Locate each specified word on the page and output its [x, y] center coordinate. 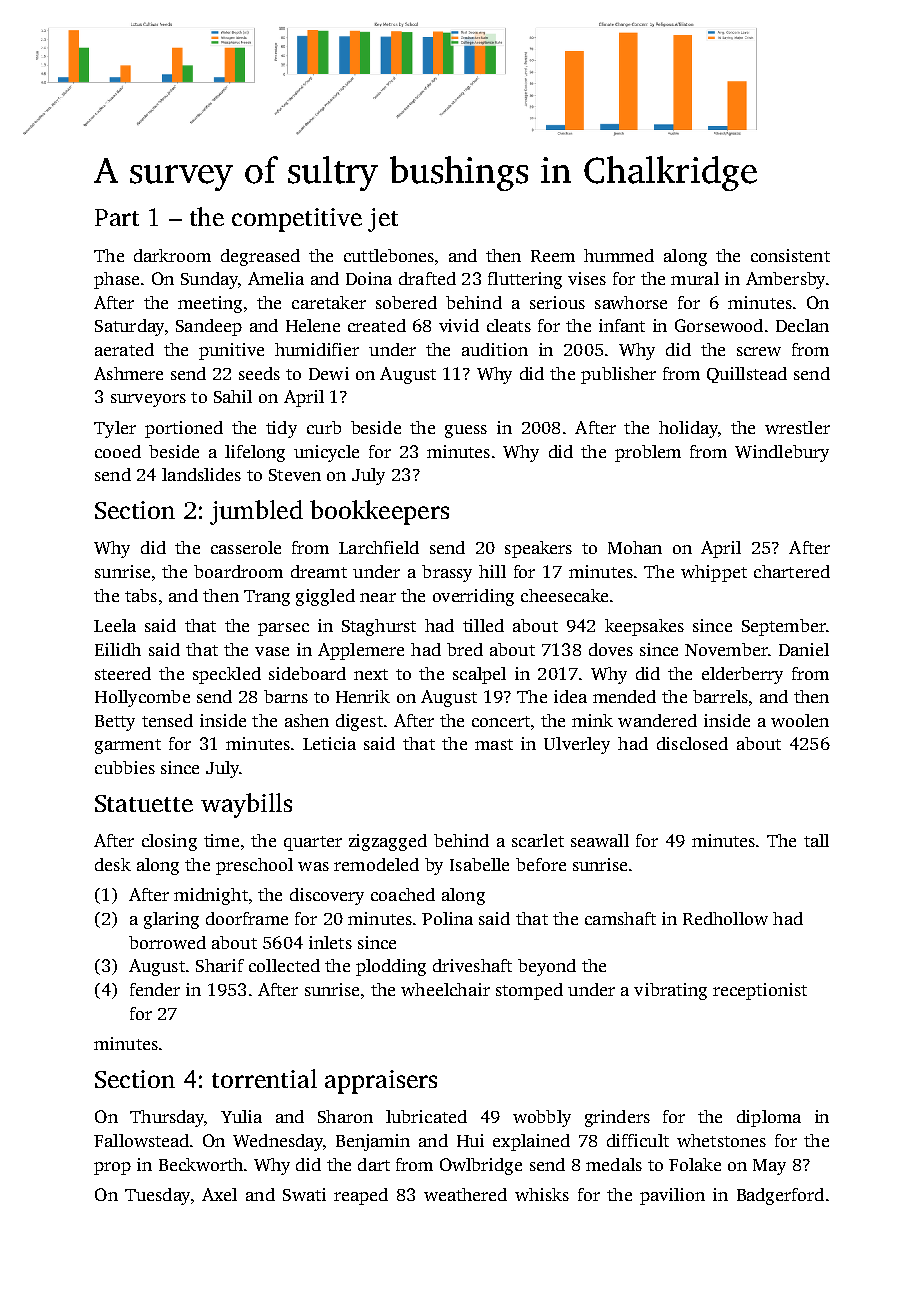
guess [466, 431]
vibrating [670, 991]
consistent [790, 255]
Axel [219, 1194]
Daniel [804, 649]
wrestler [797, 427]
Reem [553, 256]
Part [117, 217]
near [378, 597]
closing [169, 842]
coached [403, 894]
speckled [227, 675]
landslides [201, 474]
